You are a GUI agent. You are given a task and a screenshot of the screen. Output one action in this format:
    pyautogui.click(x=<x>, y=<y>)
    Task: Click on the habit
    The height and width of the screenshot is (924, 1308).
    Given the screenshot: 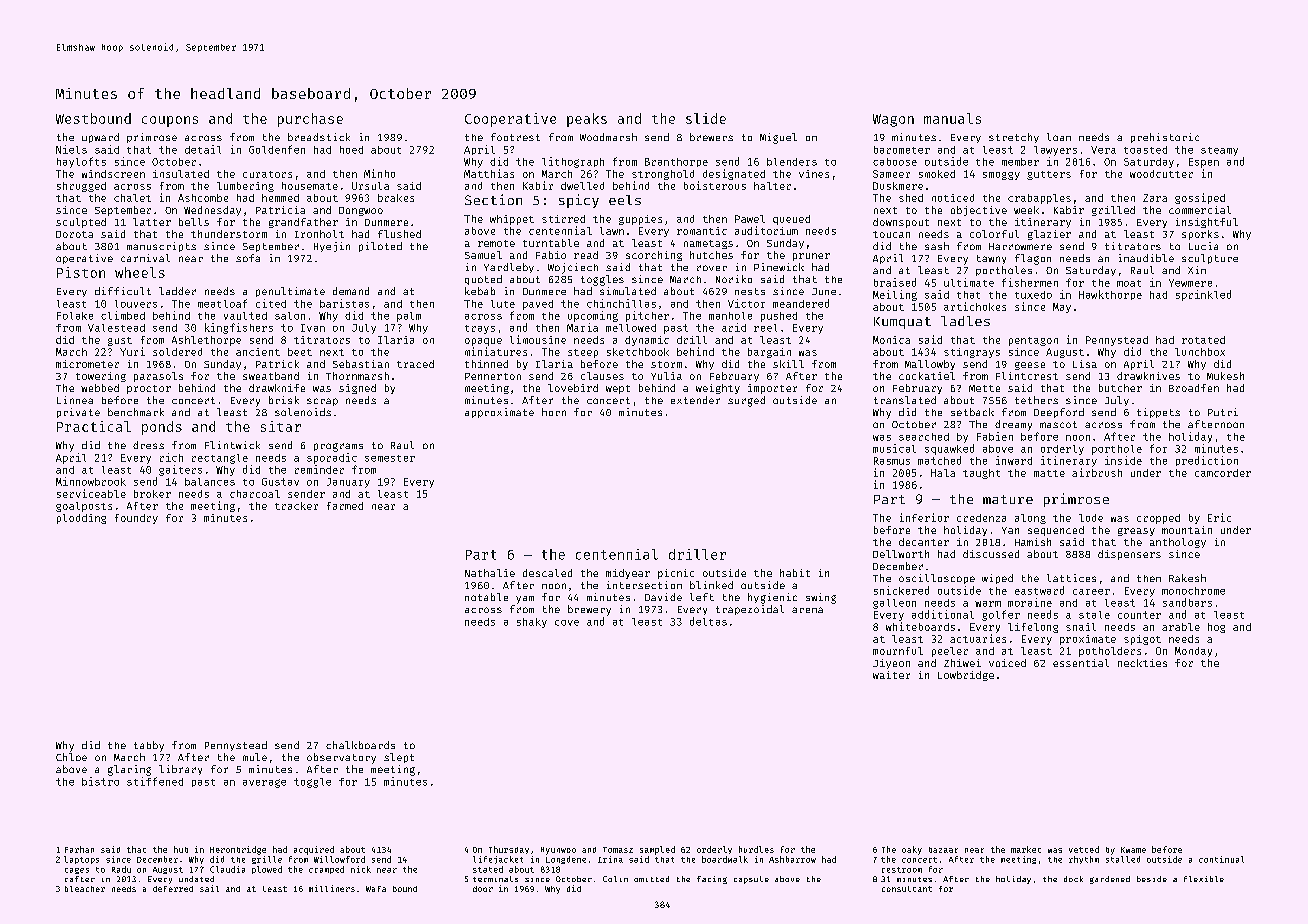 What is the action you would take?
    pyautogui.click(x=795, y=573)
